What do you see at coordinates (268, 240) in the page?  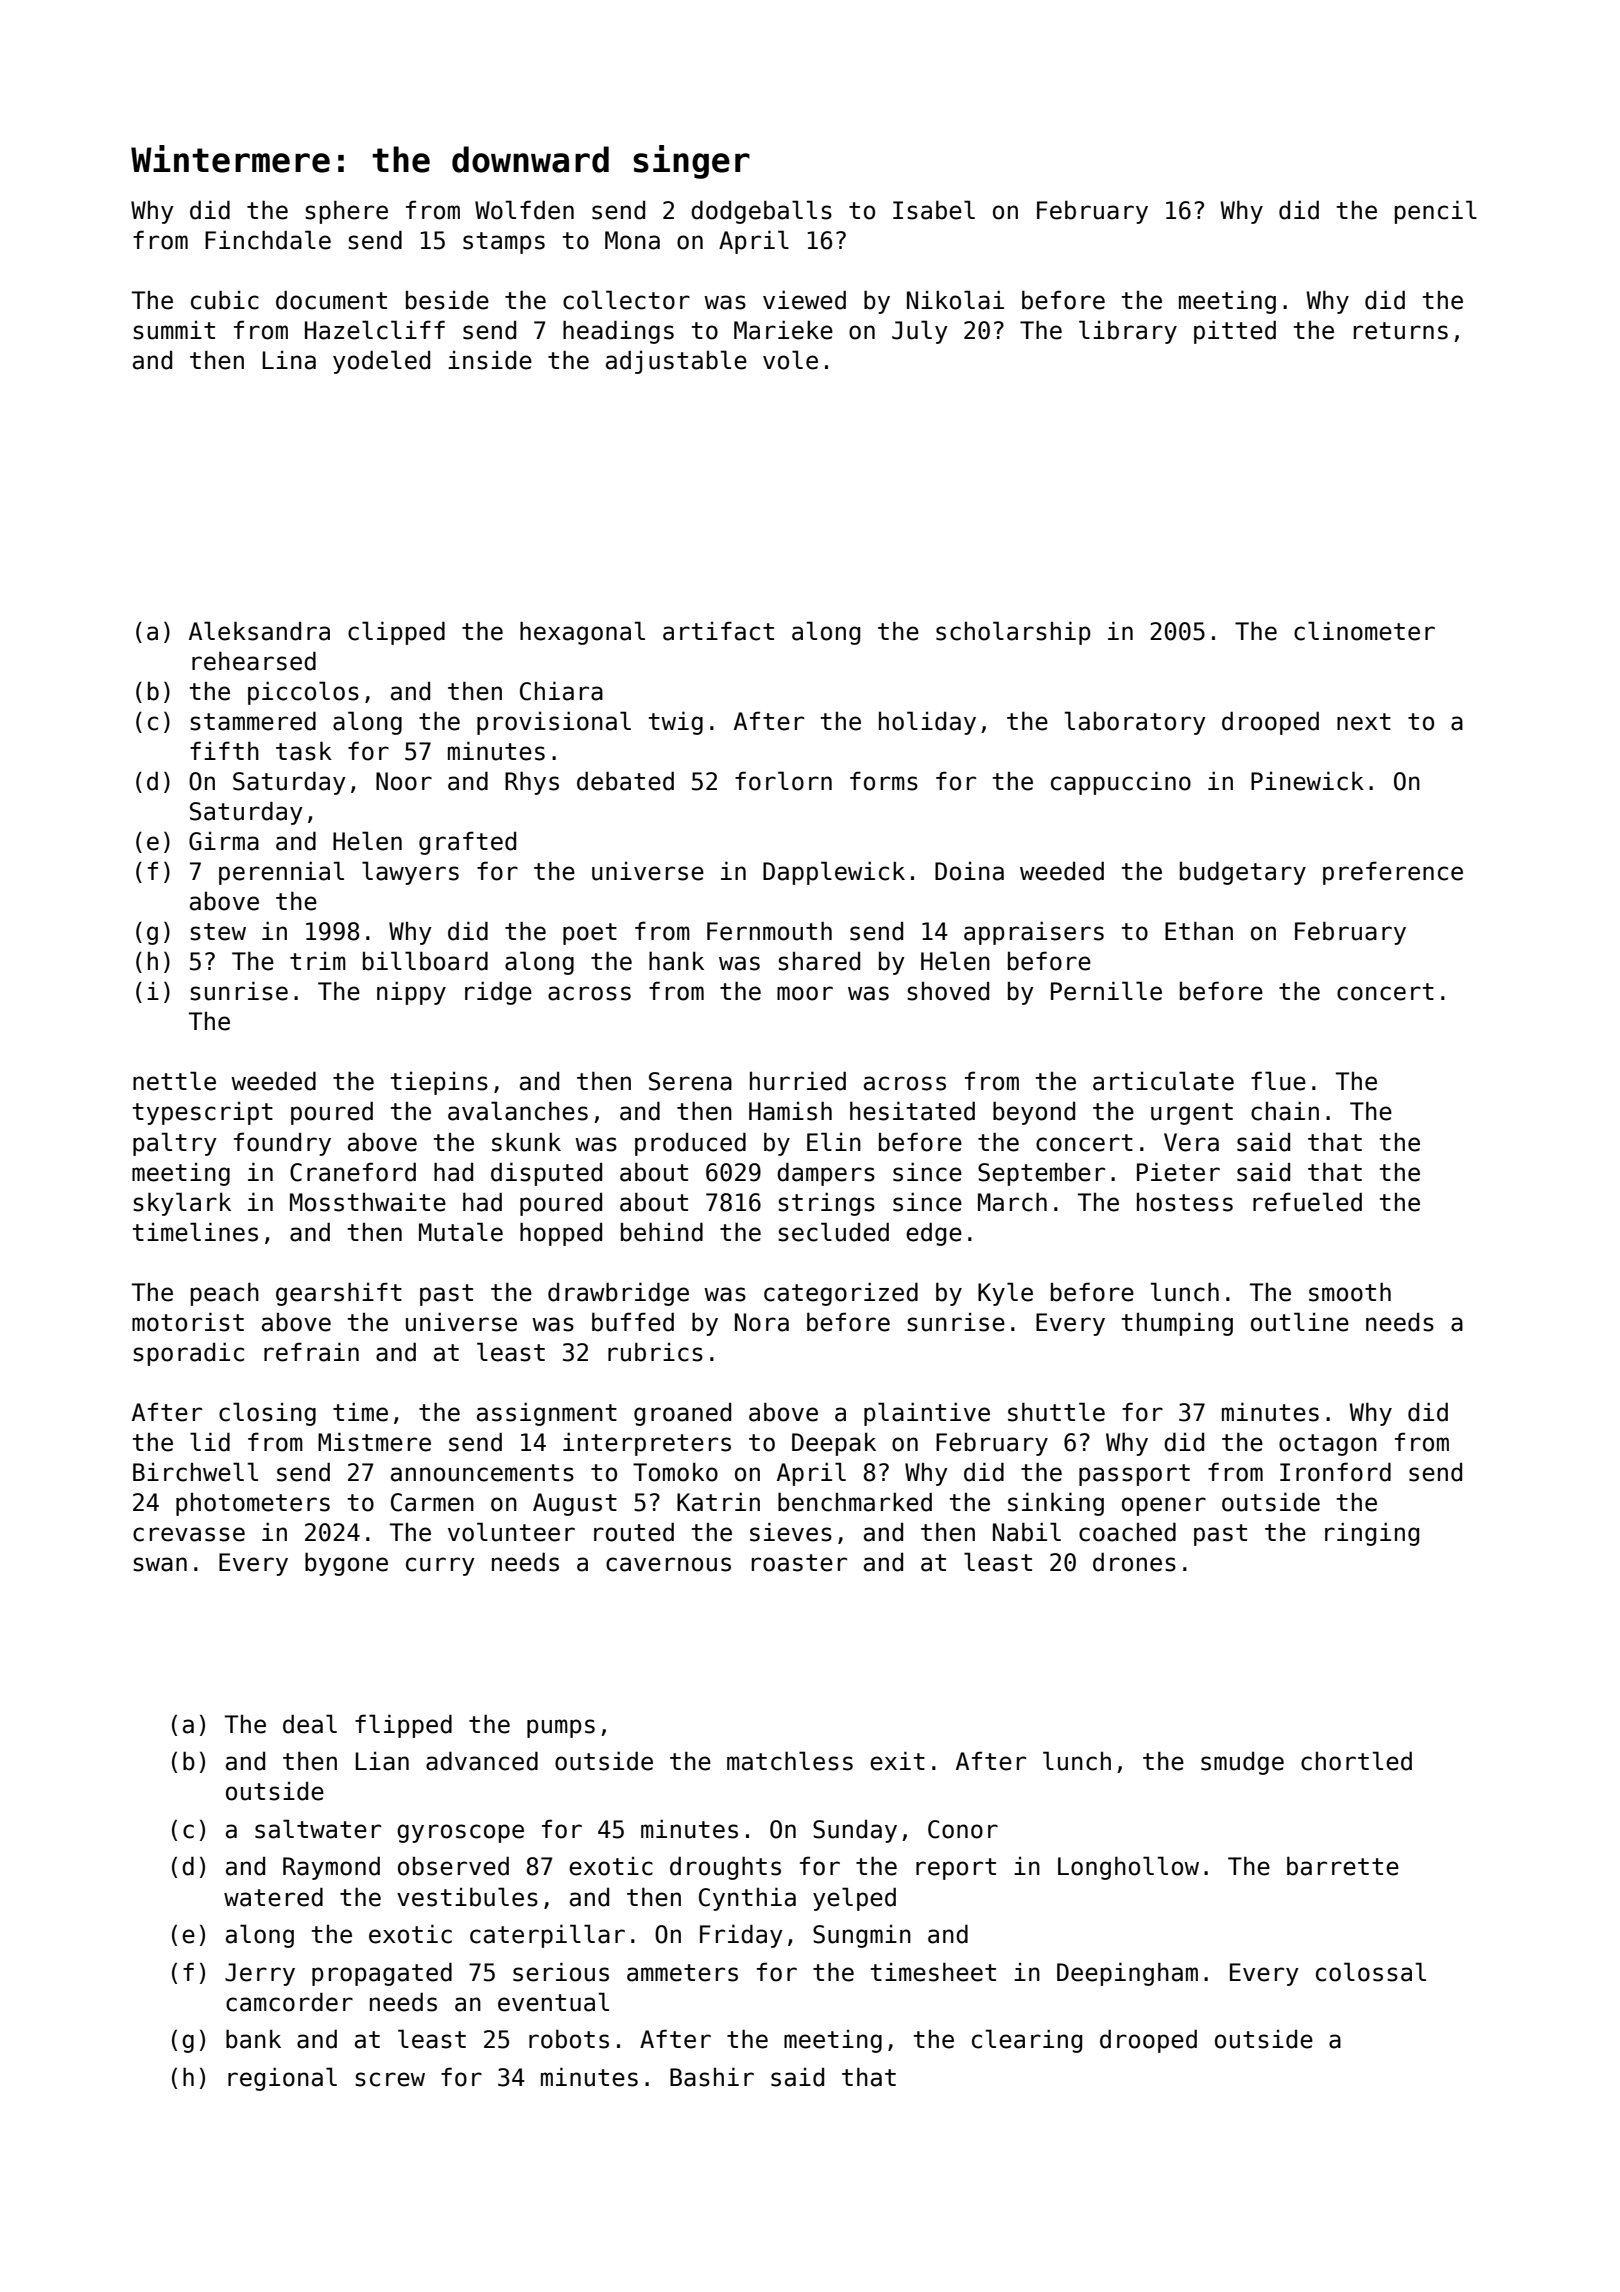 I see `Finchdale` at bounding box center [268, 240].
